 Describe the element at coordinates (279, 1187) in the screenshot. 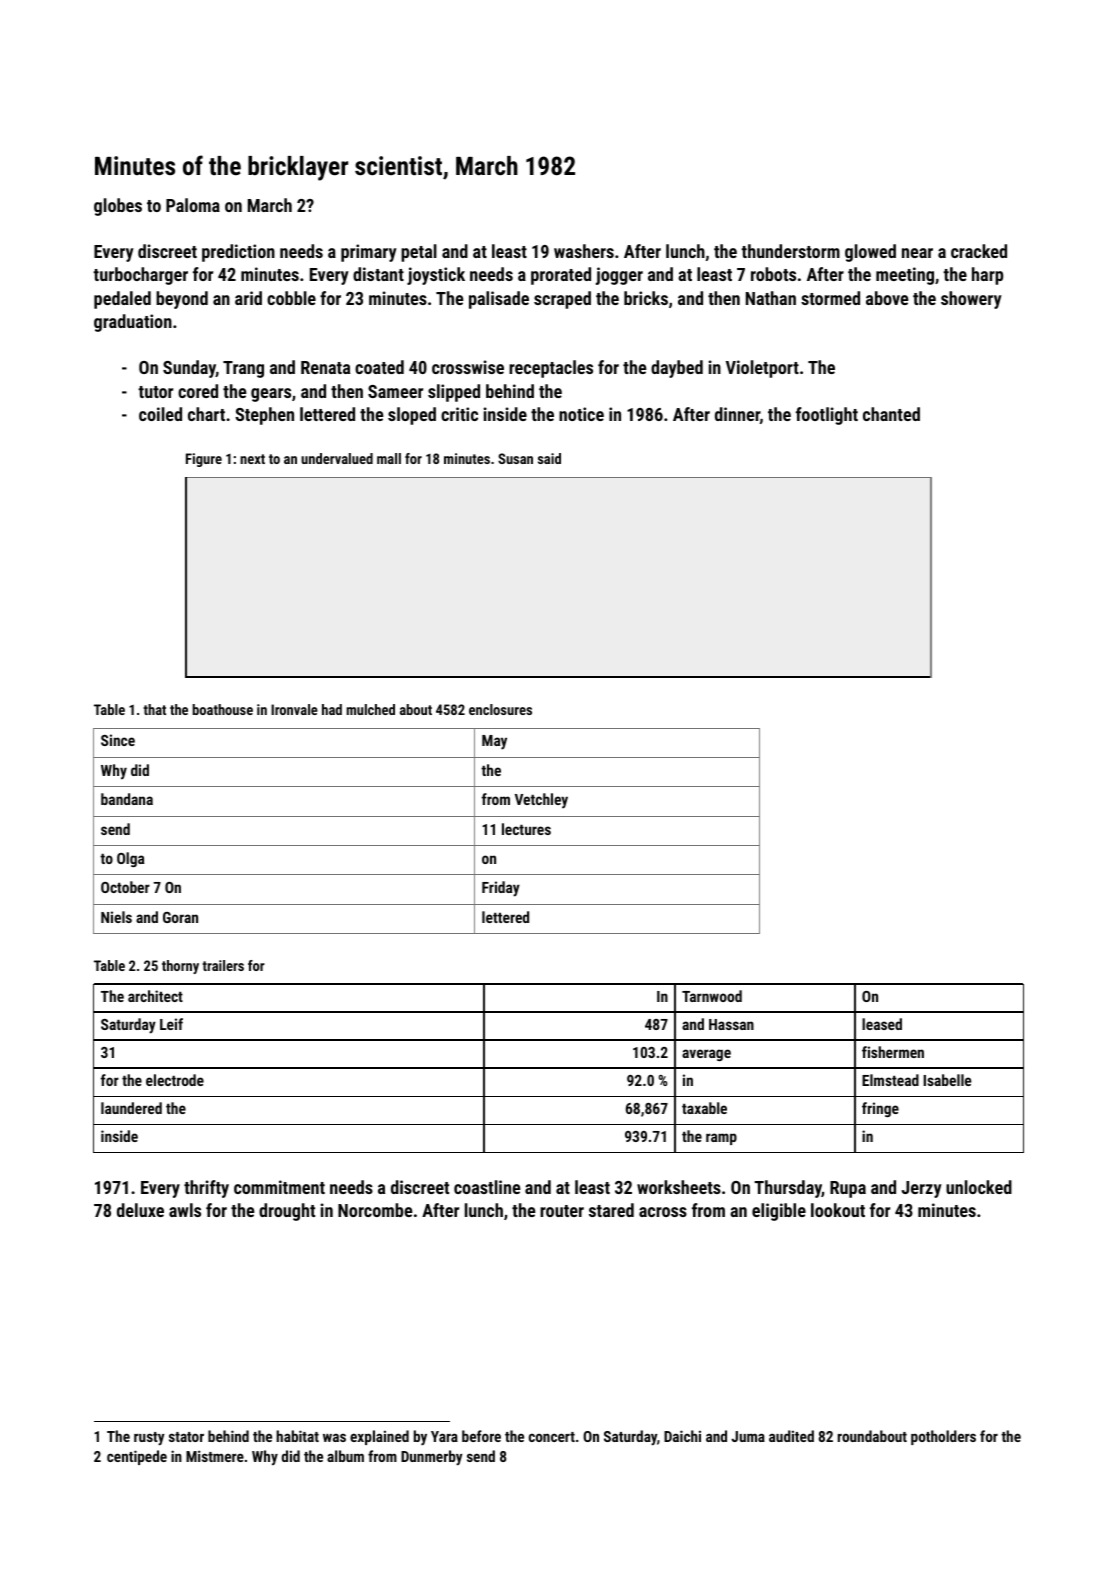

I see `commitment` at that location.
